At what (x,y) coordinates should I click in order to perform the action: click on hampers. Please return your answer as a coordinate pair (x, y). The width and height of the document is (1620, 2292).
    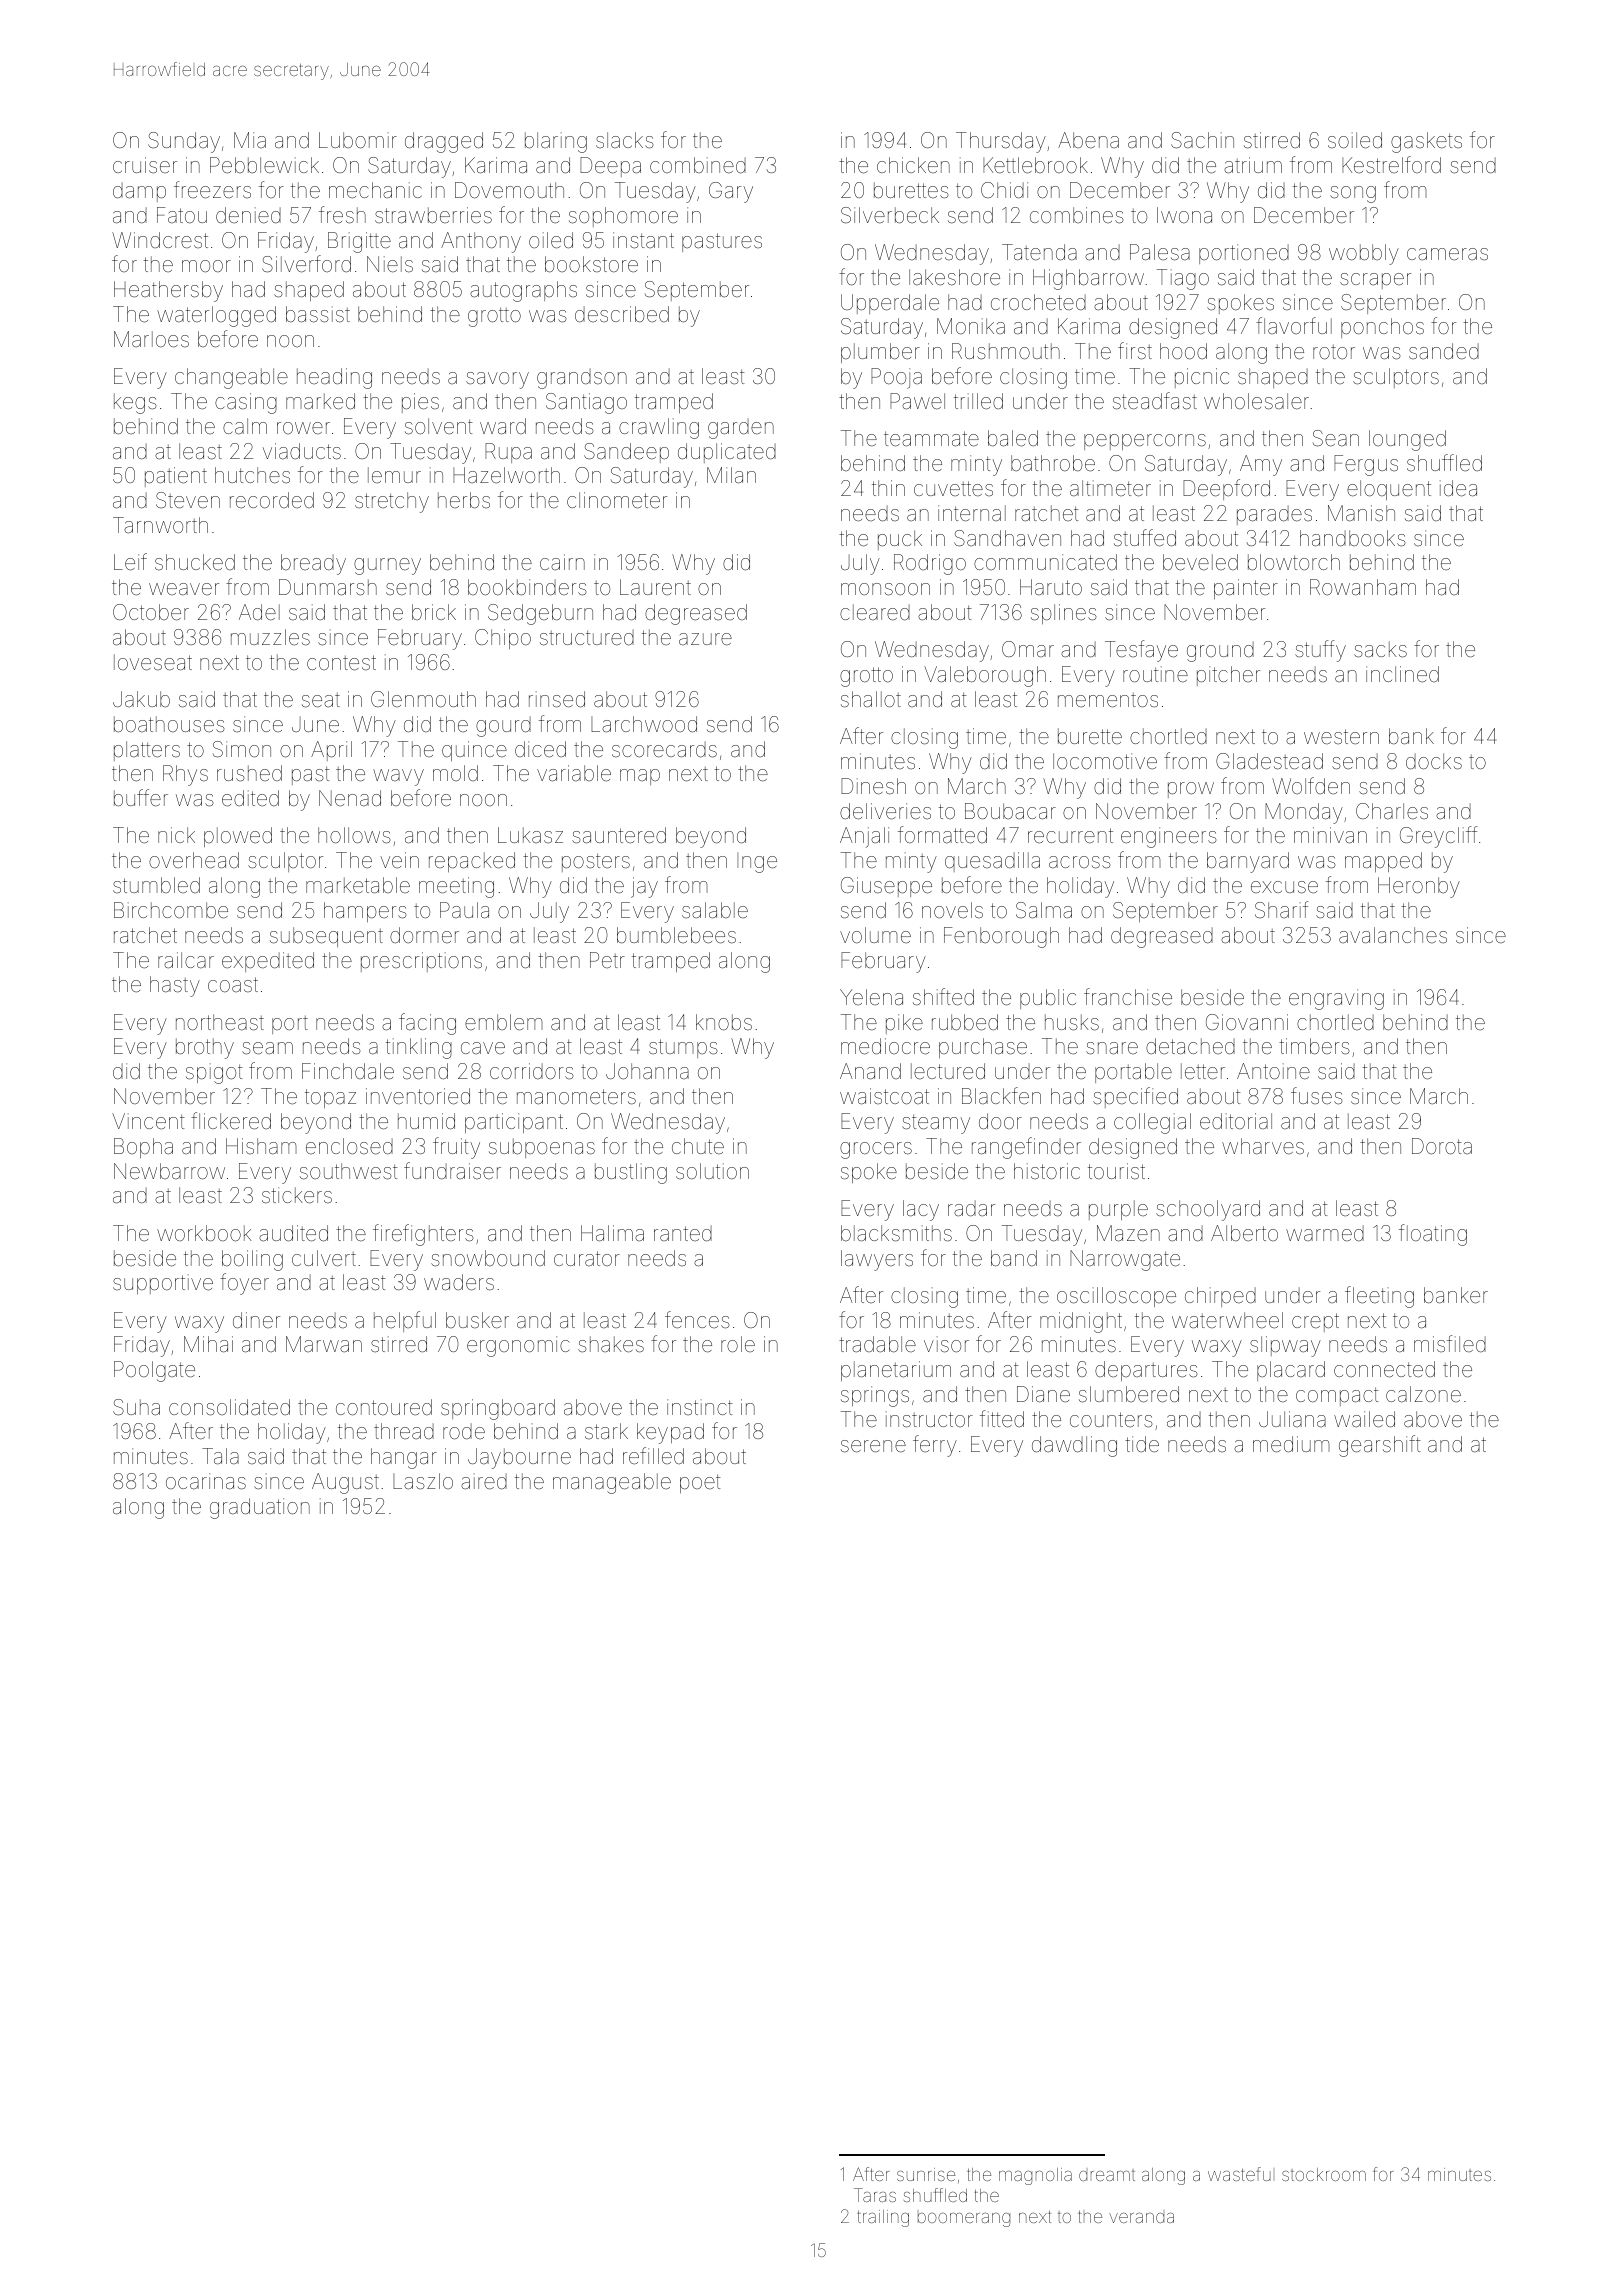
    Looking at the image, I should click on (365, 912).
